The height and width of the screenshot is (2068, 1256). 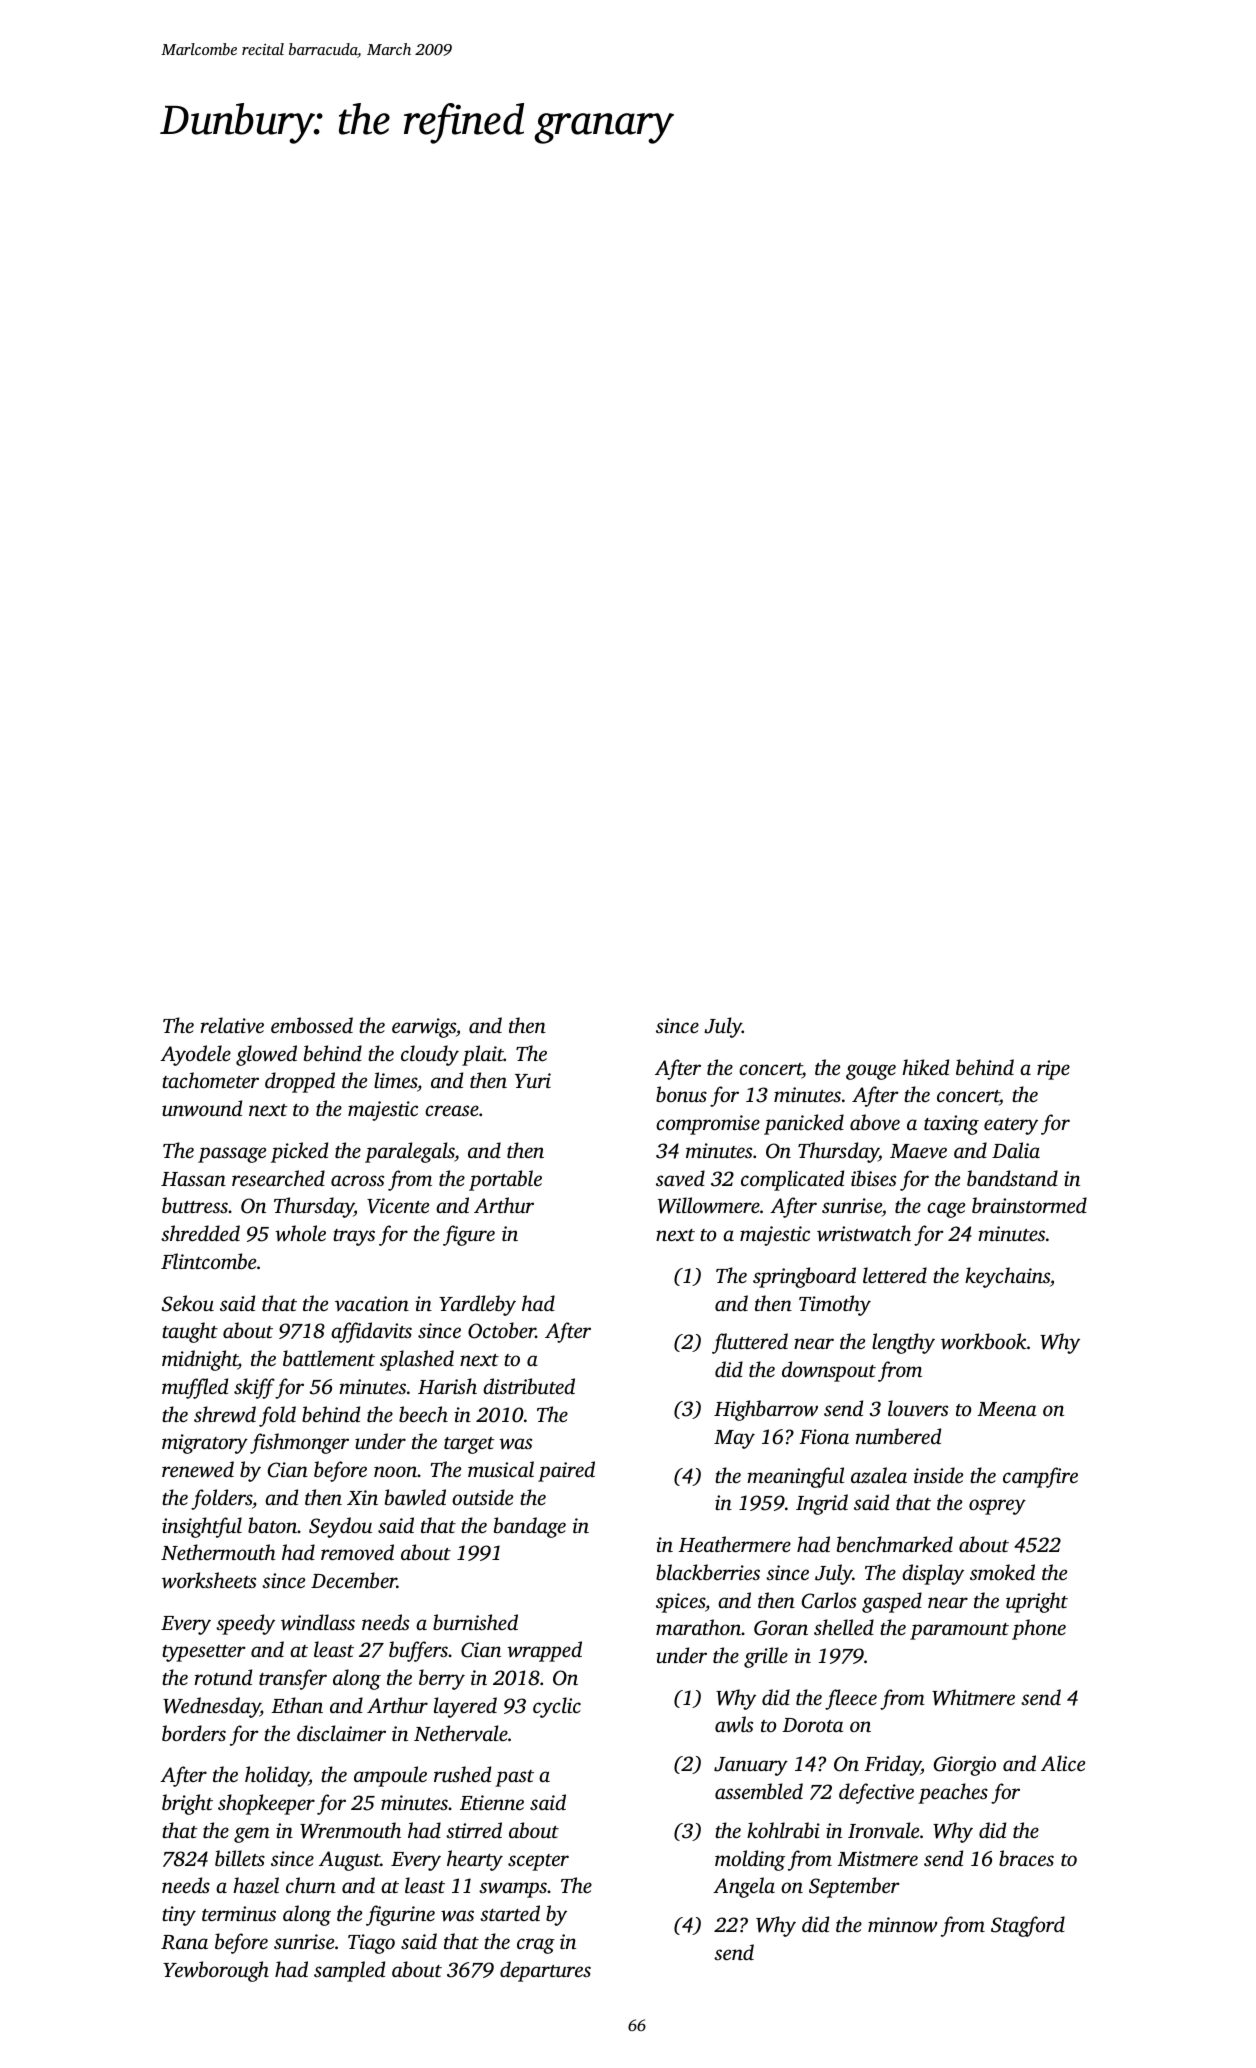 I want to click on relative, so click(x=232, y=1025).
